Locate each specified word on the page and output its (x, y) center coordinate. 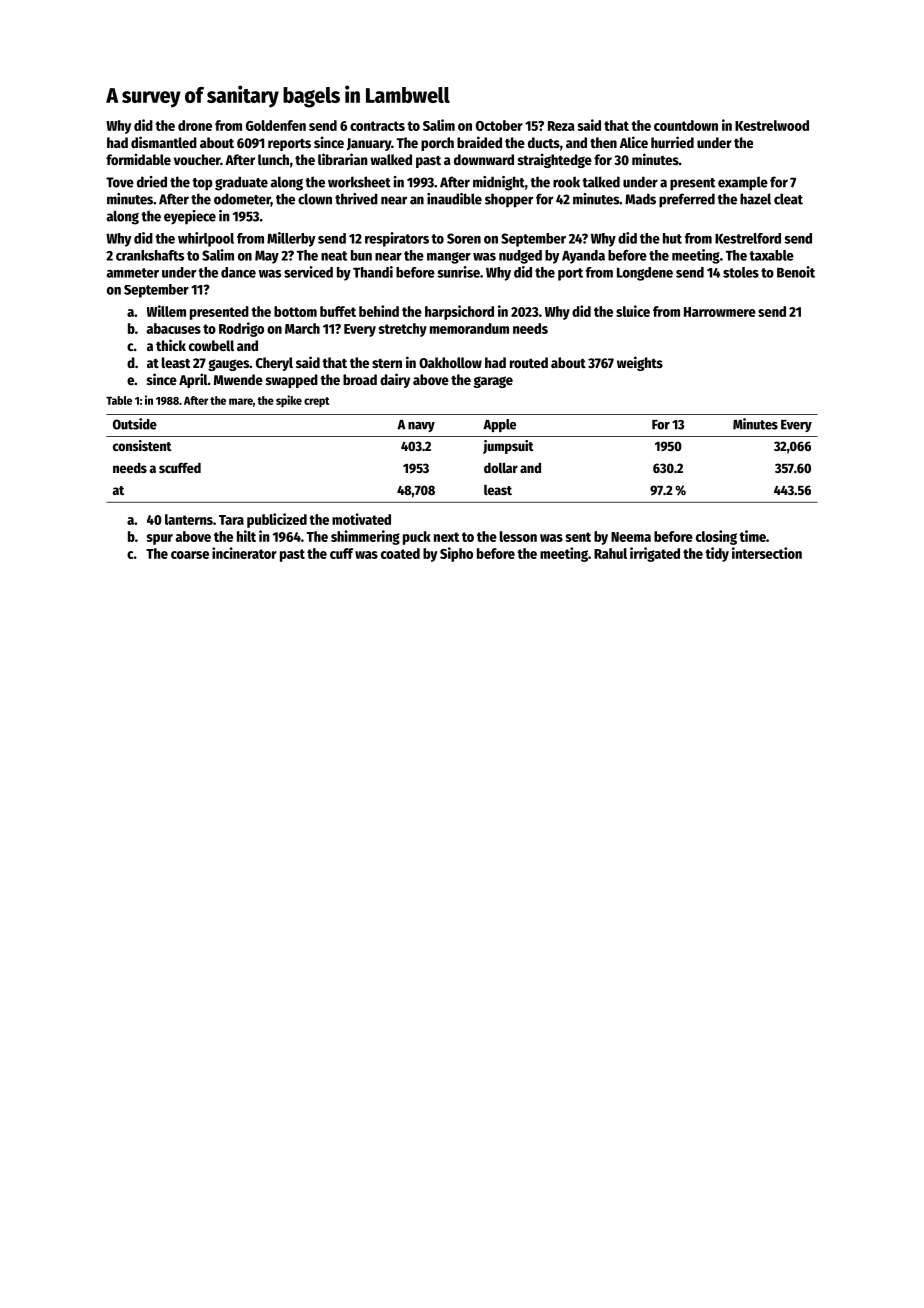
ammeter (133, 273)
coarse (190, 555)
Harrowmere (720, 312)
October (499, 125)
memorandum (469, 328)
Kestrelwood (772, 125)
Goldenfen (276, 125)
